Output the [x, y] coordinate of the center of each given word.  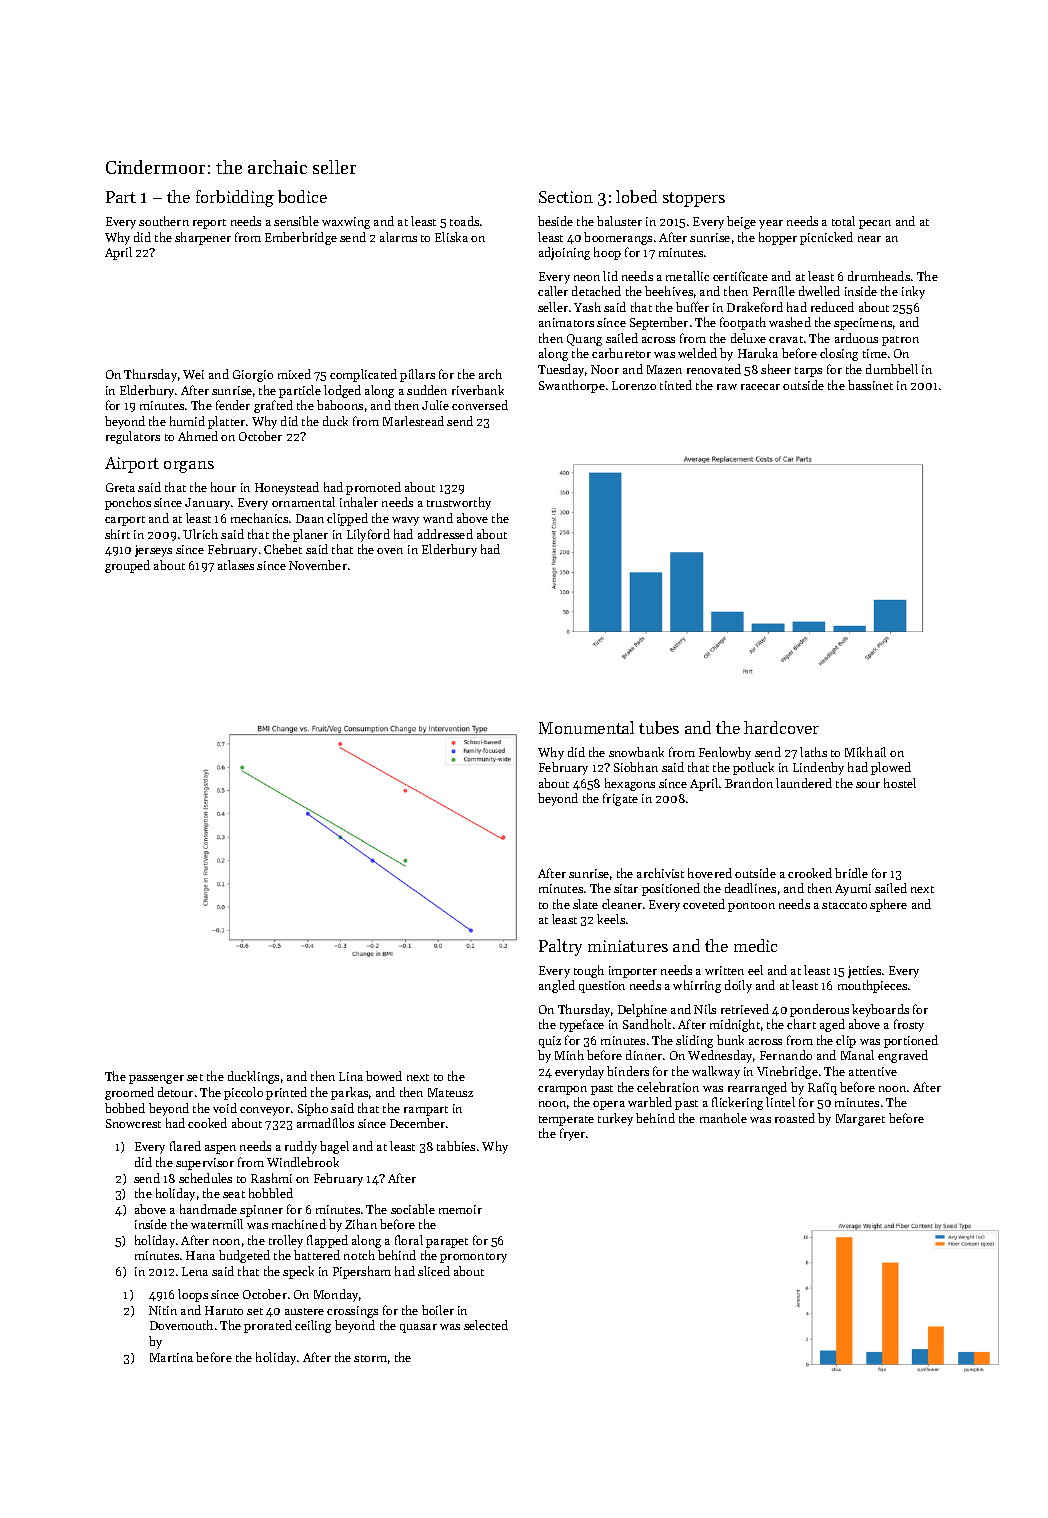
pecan [875, 224]
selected [486, 1325]
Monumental [586, 727]
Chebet [283, 549]
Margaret [860, 1120]
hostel [900, 783]
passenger [156, 1079]
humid [187, 421]
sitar [626, 888]
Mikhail [865, 752]
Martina [171, 1357]
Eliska [451, 237]
